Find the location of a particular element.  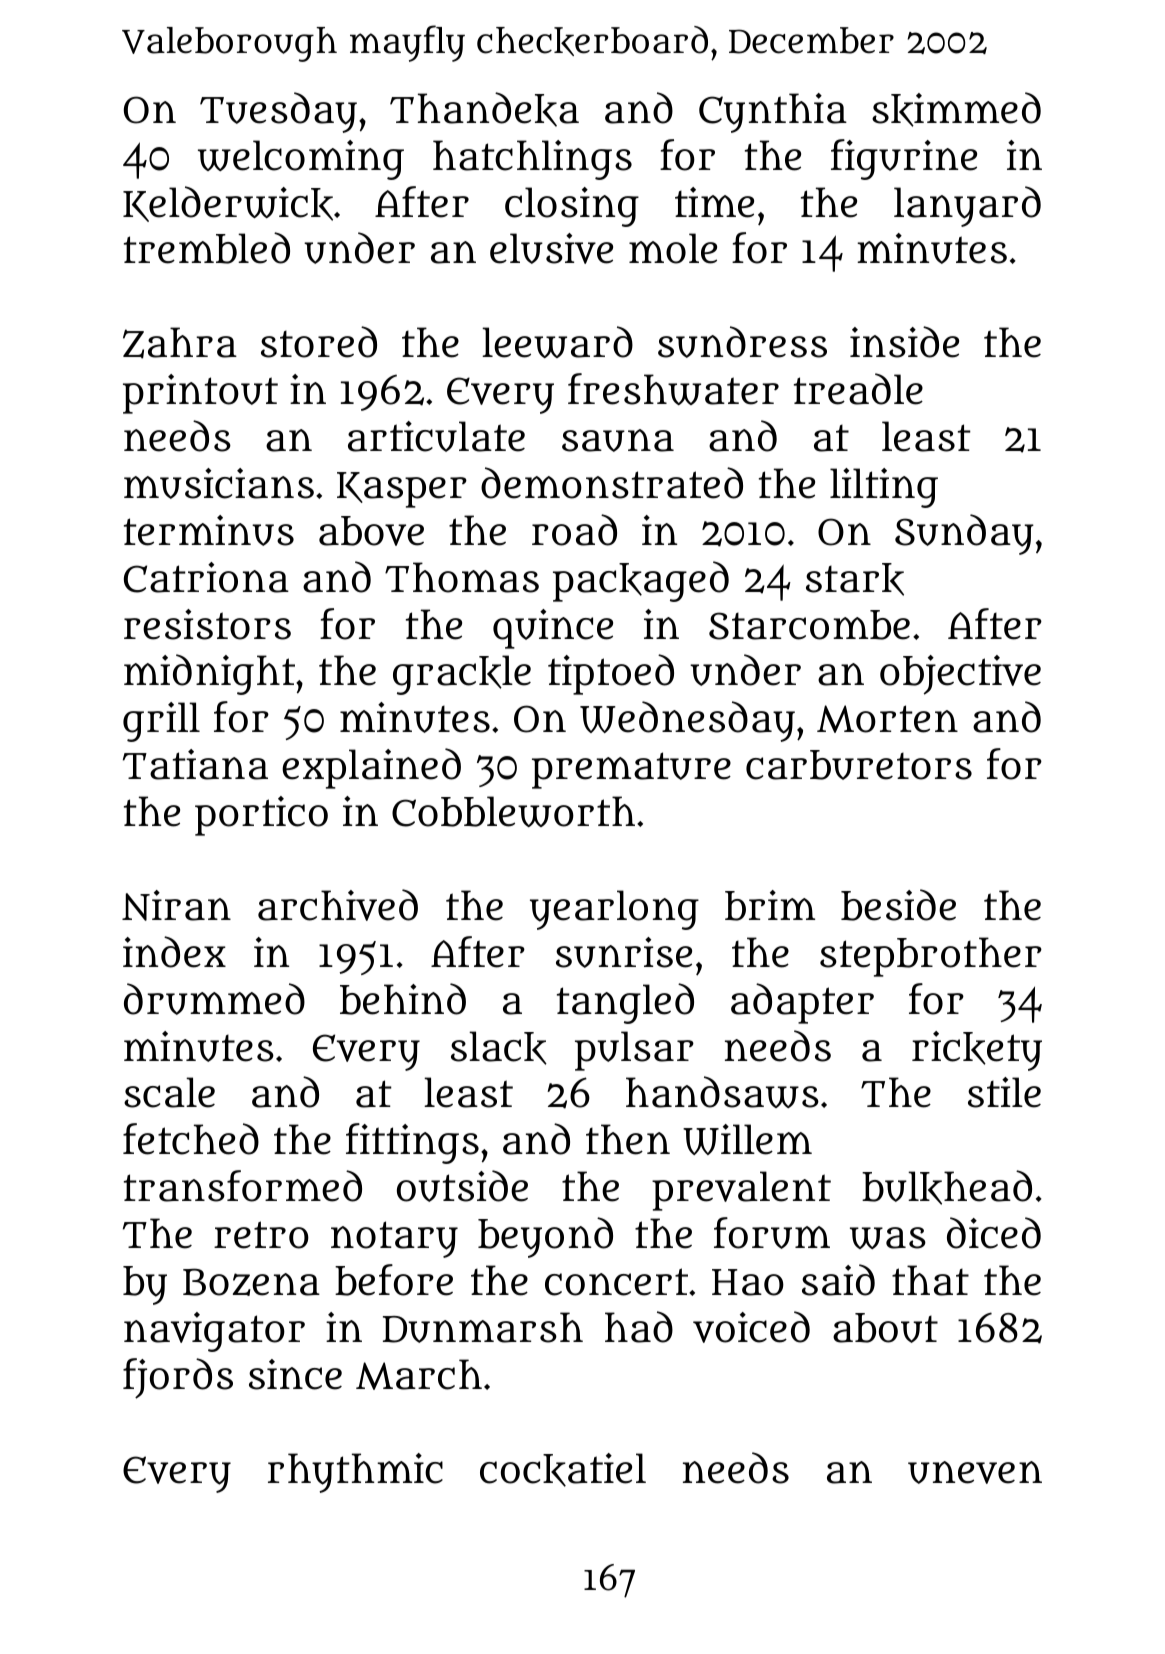

freshwater is located at coordinates (673, 389).
